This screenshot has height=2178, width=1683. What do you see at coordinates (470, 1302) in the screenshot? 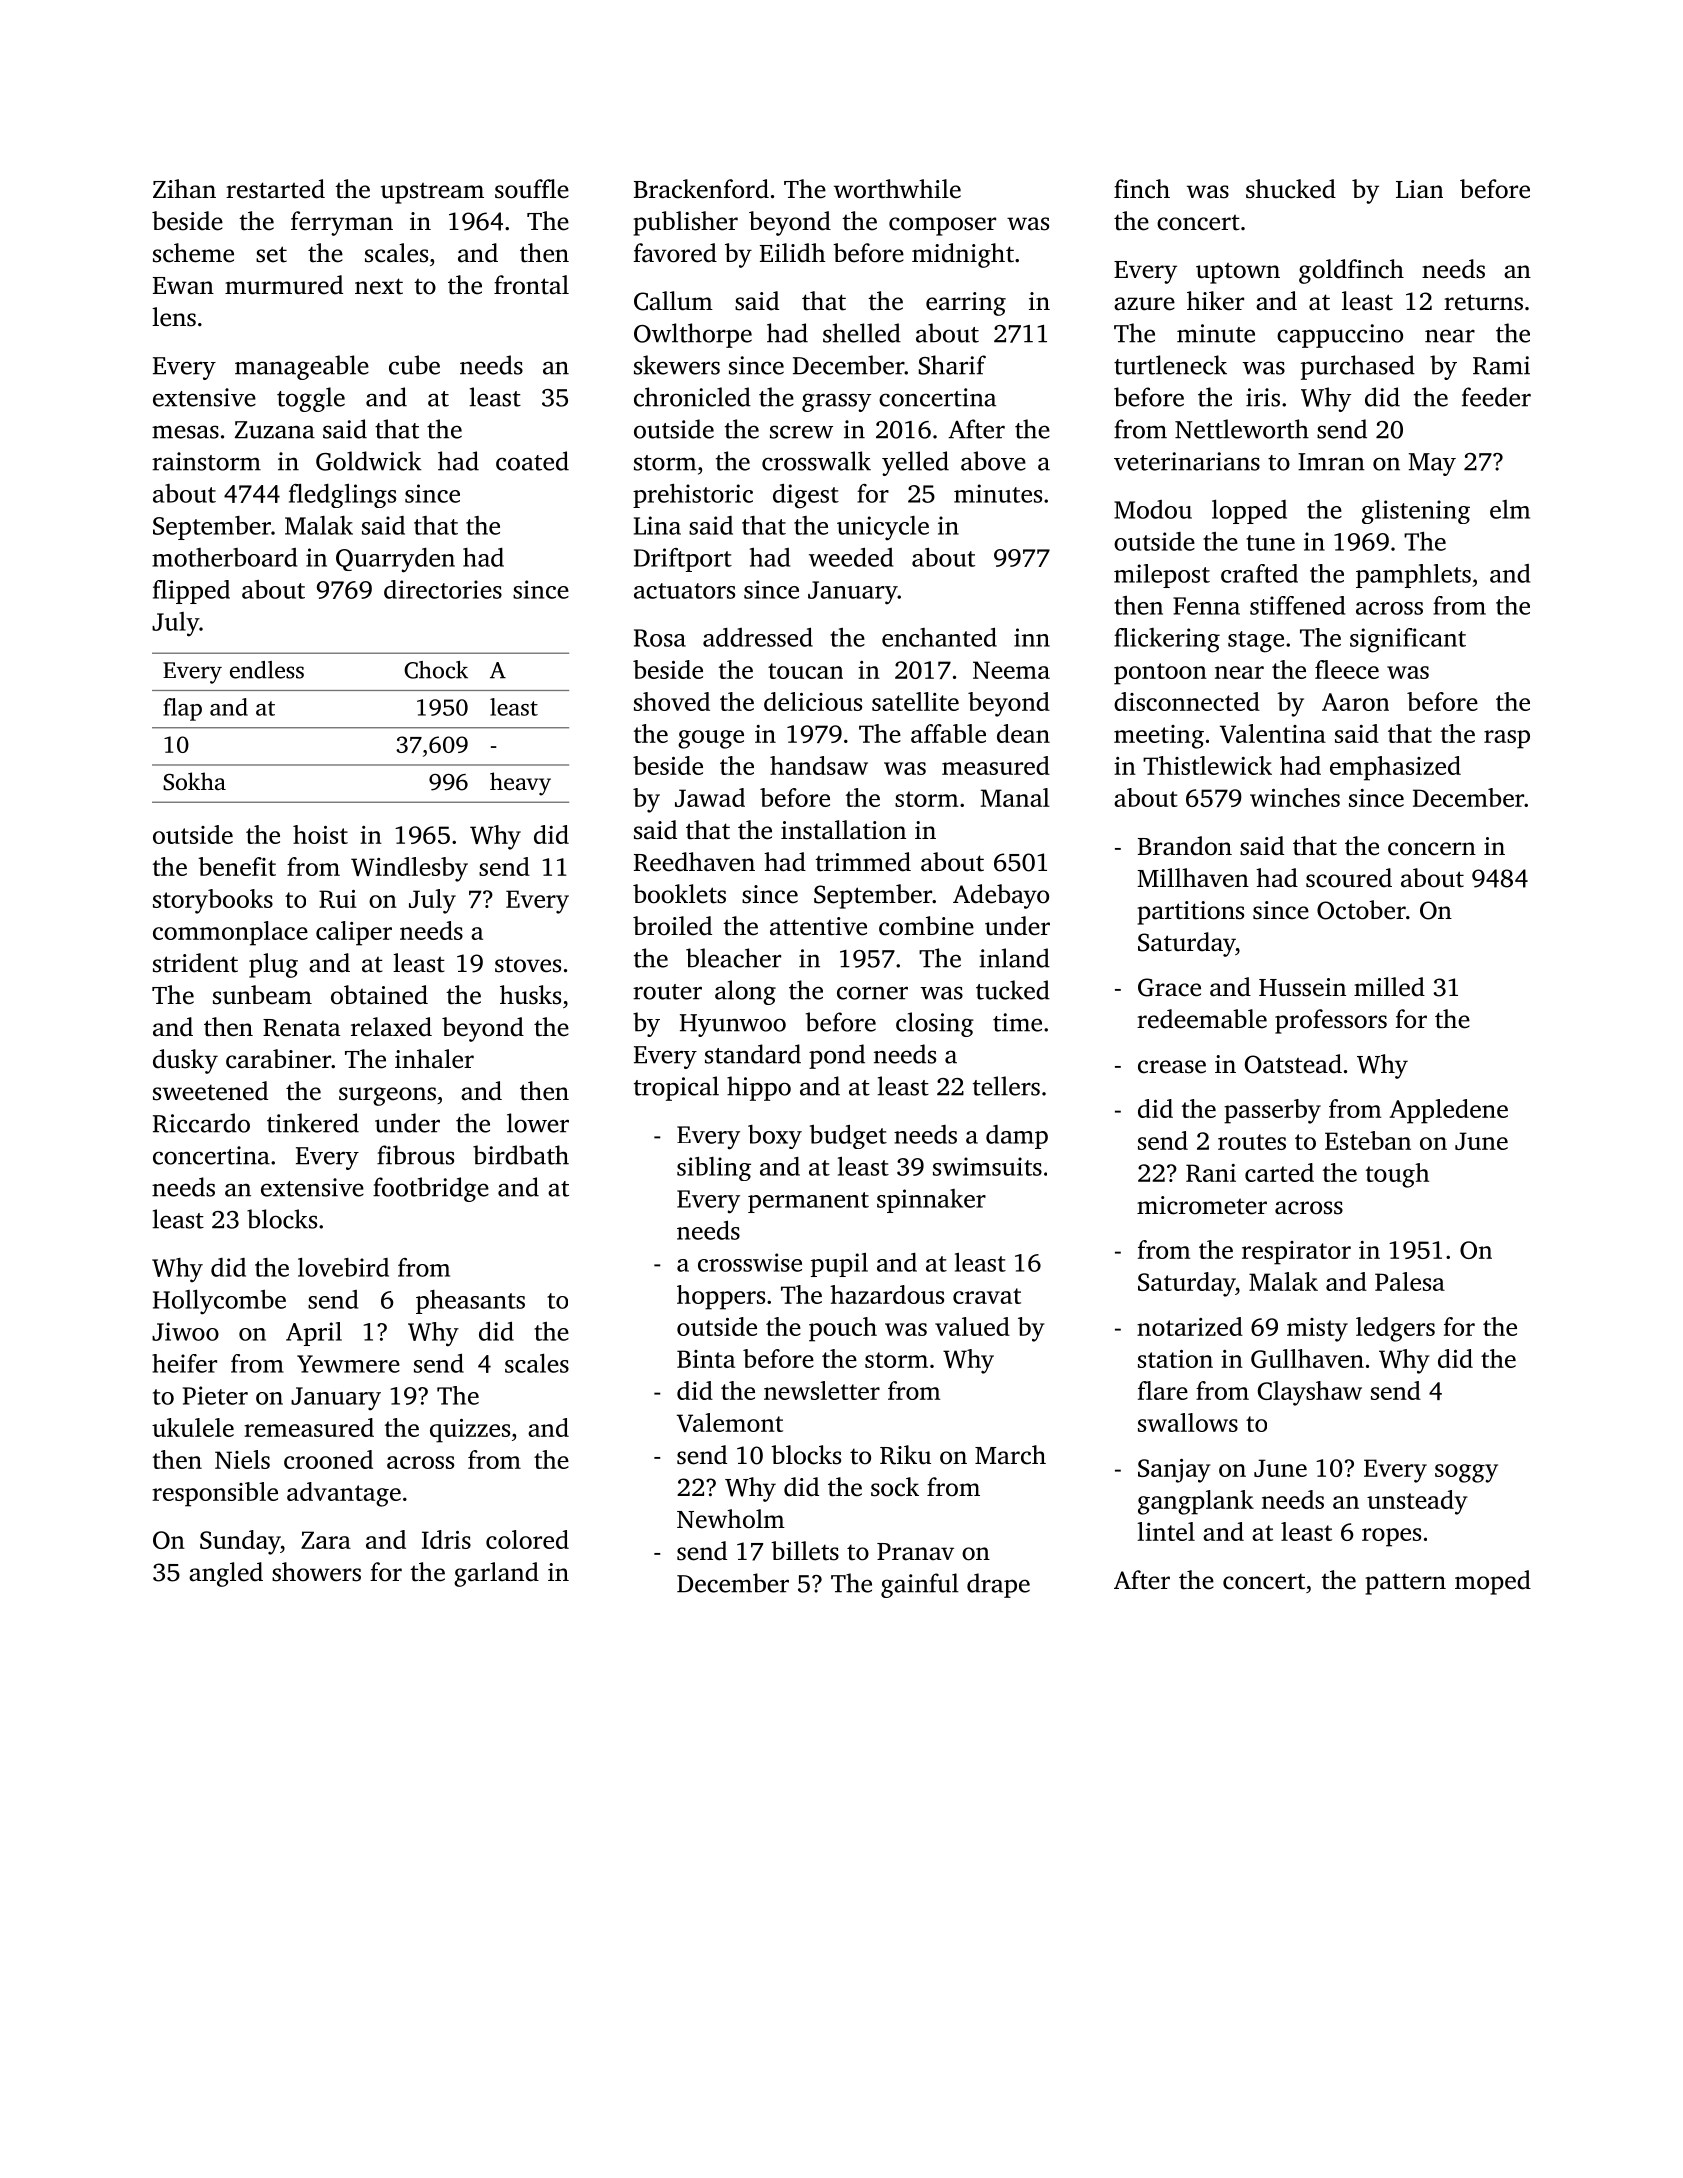
I see `pheasants` at bounding box center [470, 1302].
